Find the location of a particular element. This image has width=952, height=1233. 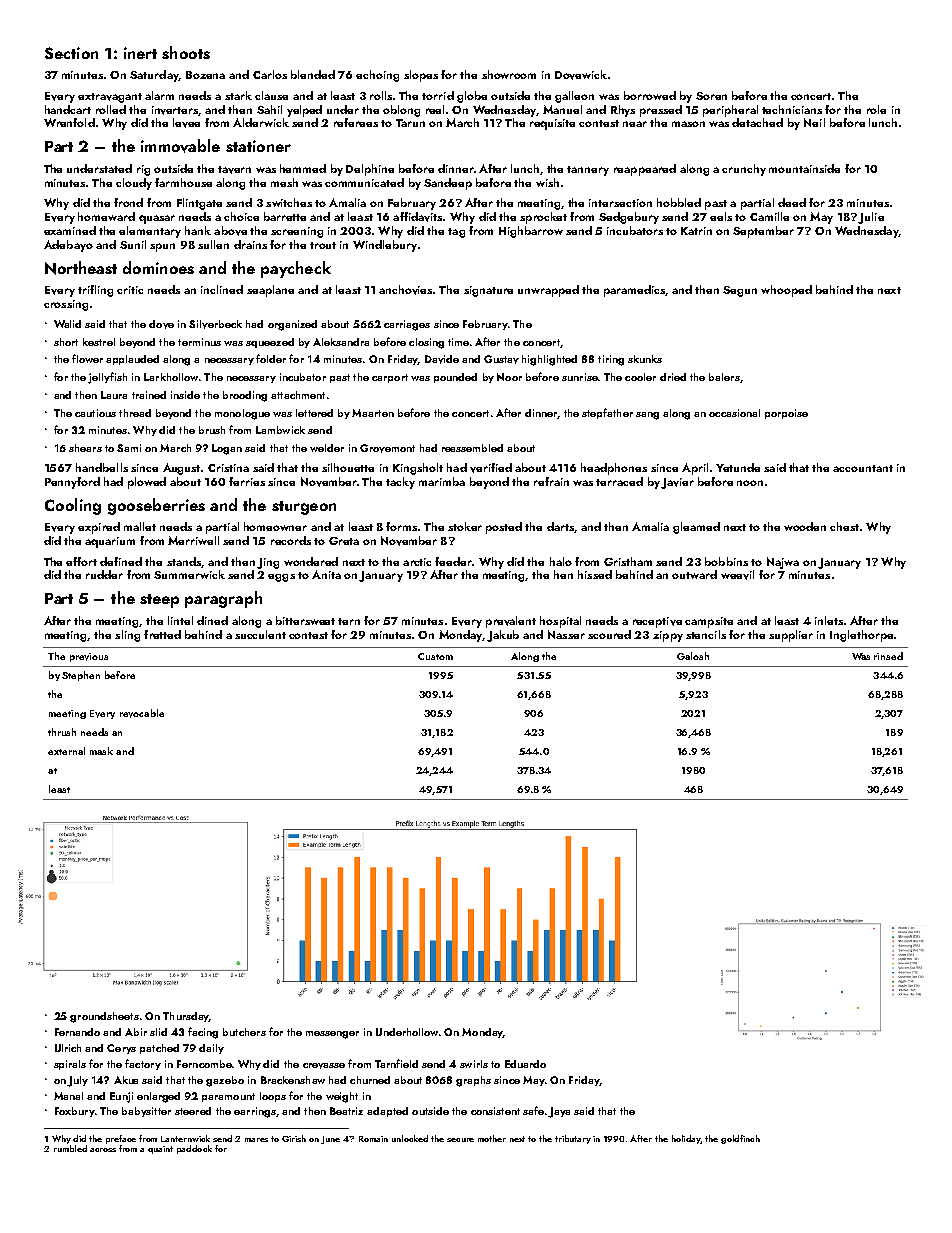

inert is located at coordinates (140, 53).
